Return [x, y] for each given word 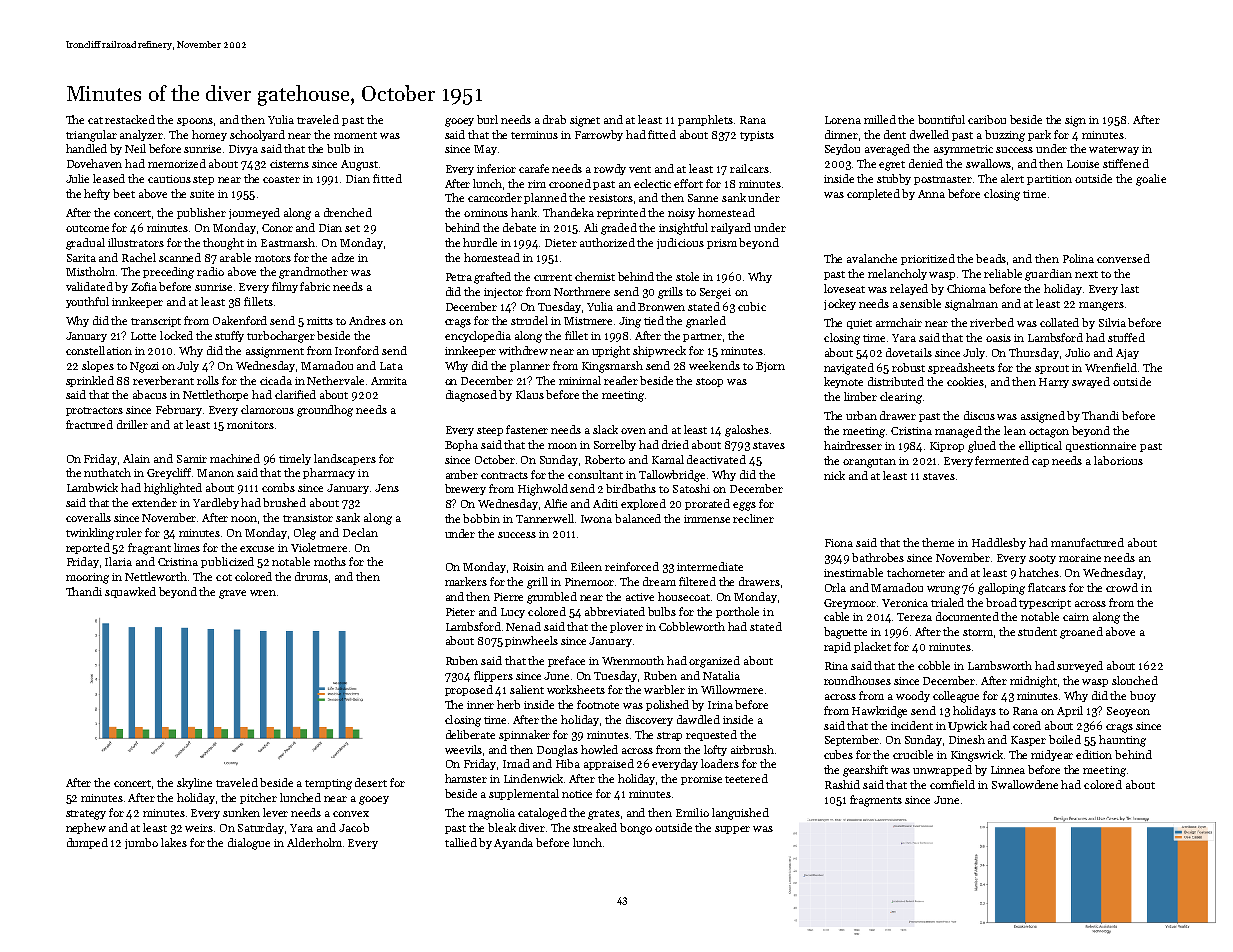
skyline [194, 783]
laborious [1118, 460]
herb [508, 704]
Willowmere [732, 689]
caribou [987, 119]
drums [311, 576]
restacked [130, 119]
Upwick [967, 726]
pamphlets [705, 120]
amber [462, 474]
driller [132, 424]
